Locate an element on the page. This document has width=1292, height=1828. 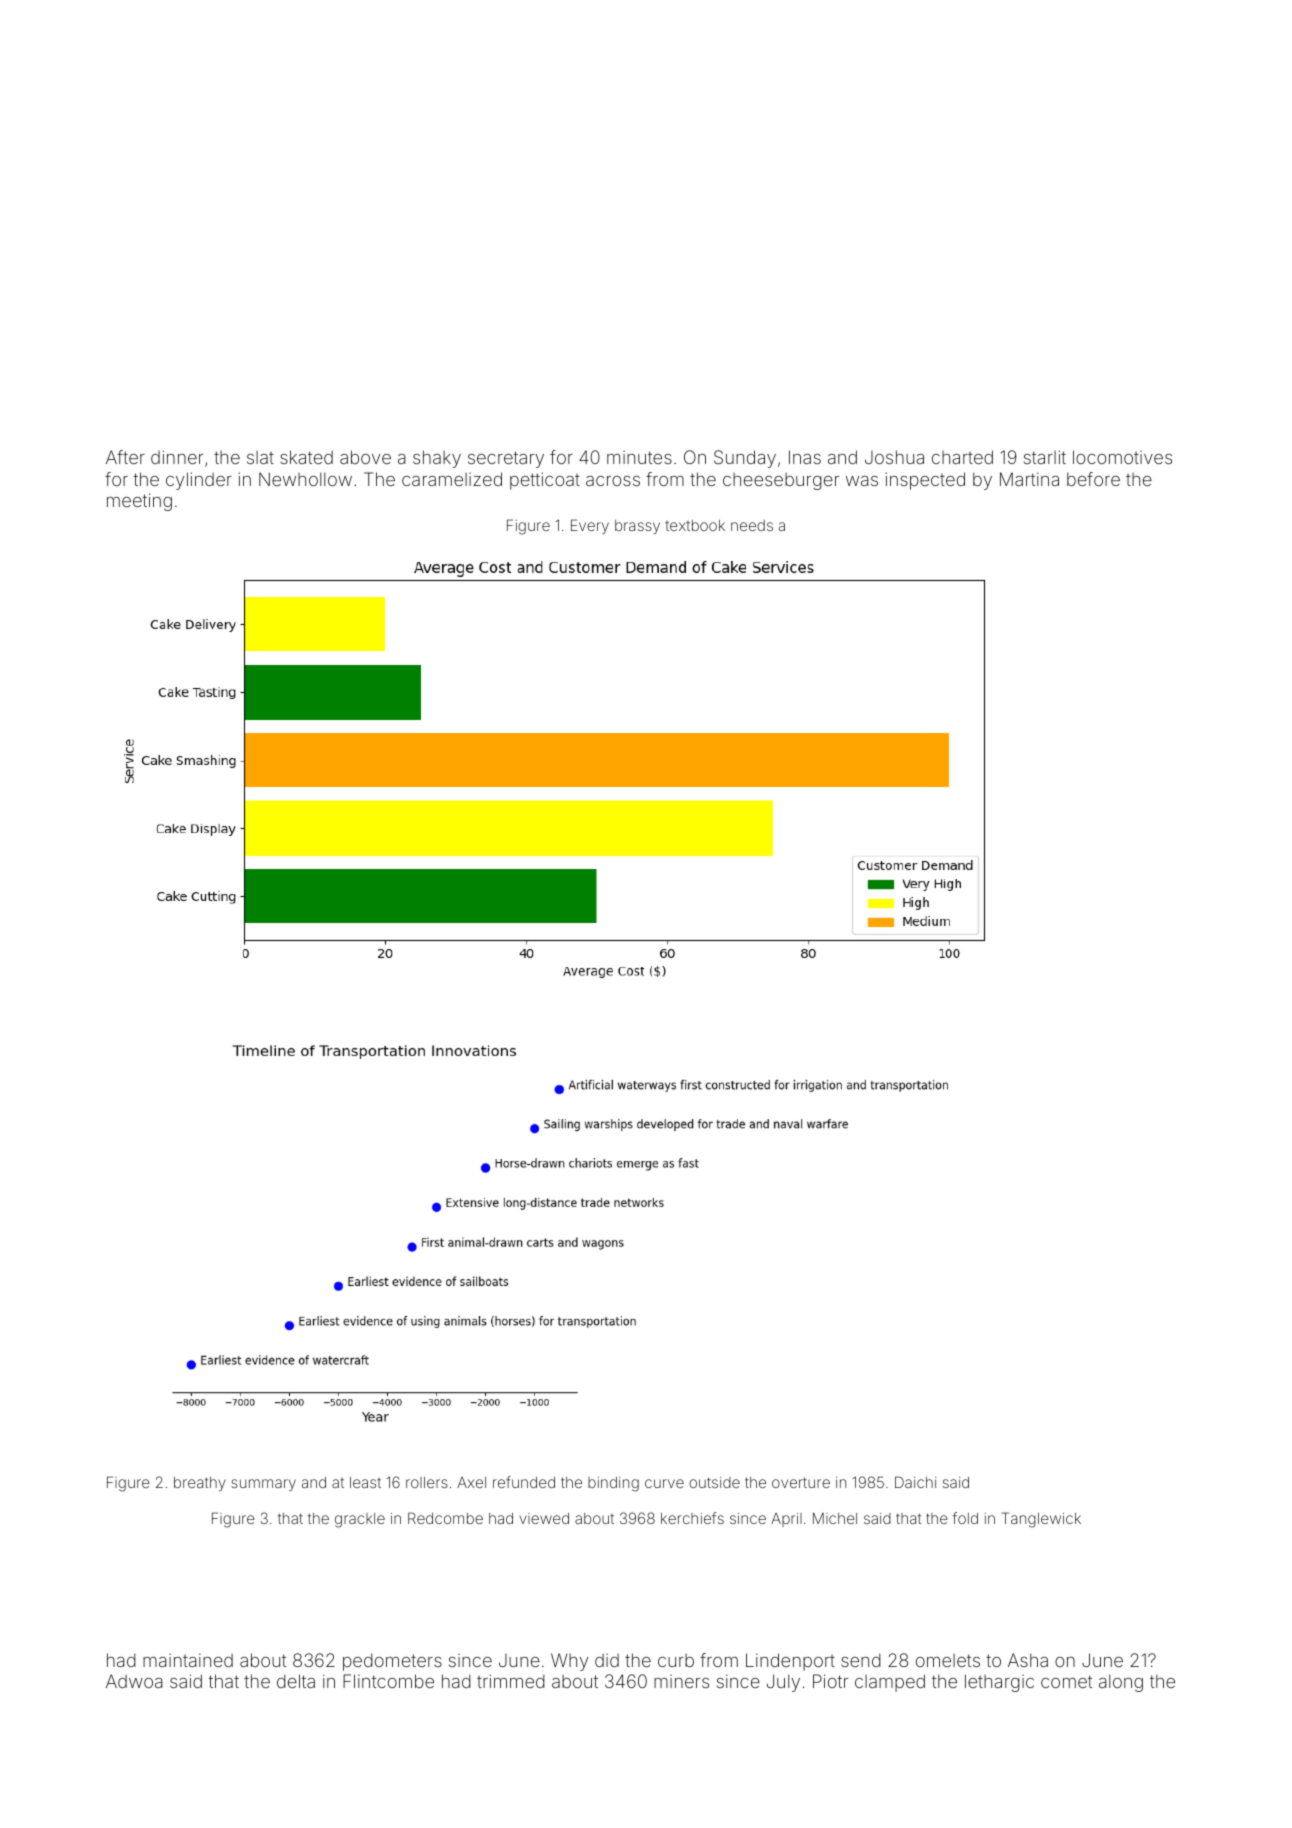
Redcombe is located at coordinates (445, 1518).
